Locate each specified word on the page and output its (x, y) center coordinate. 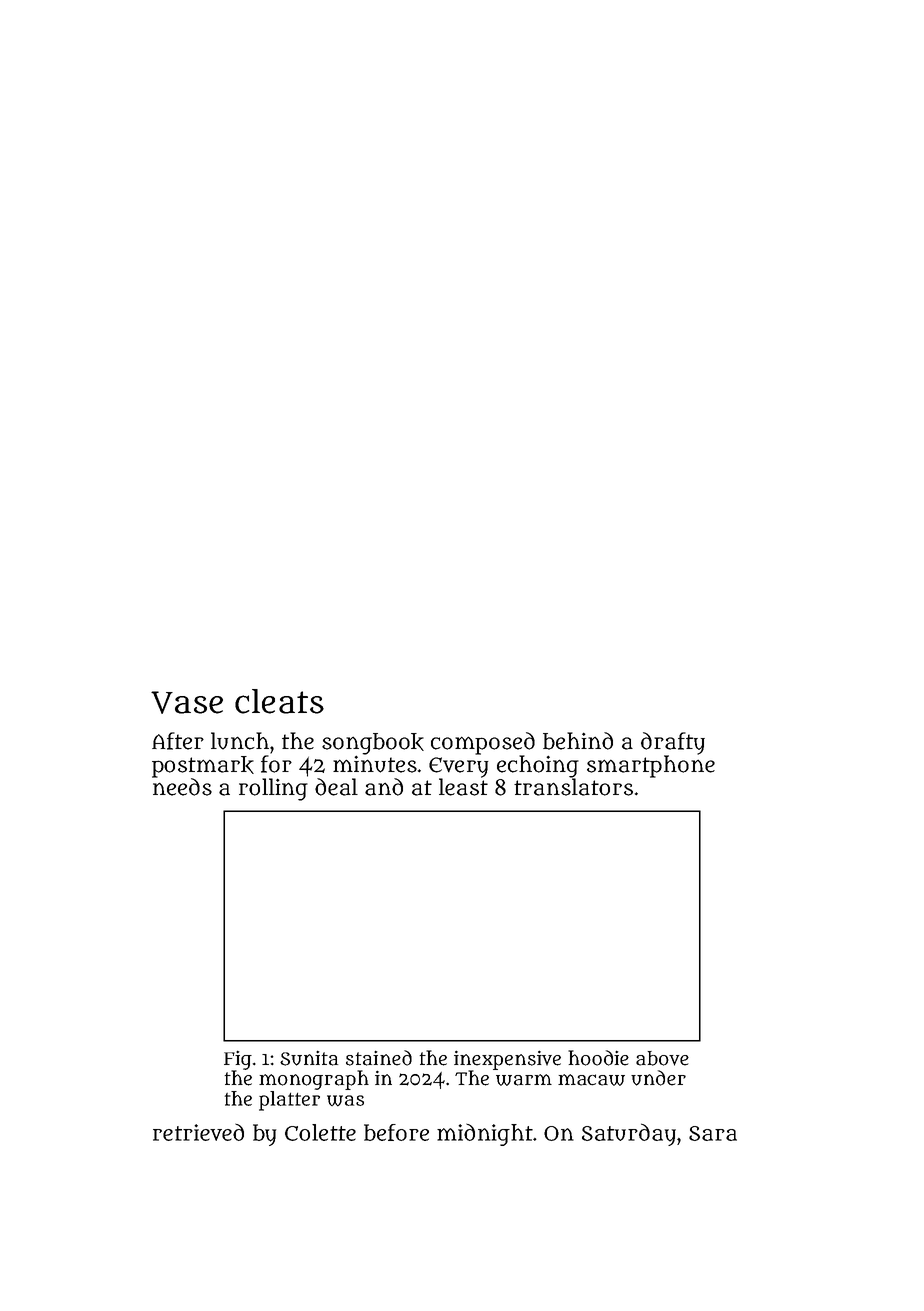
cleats (279, 701)
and (384, 787)
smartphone (651, 766)
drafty (673, 743)
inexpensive (507, 1060)
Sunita (309, 1058)
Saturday (629, 1134)
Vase (187, 702)
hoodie (598, 1058)
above (662, 1058)
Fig (238, 1060)
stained (379, 1058)
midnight (485, 1134)
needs (182, 787)
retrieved (198, 1132)
